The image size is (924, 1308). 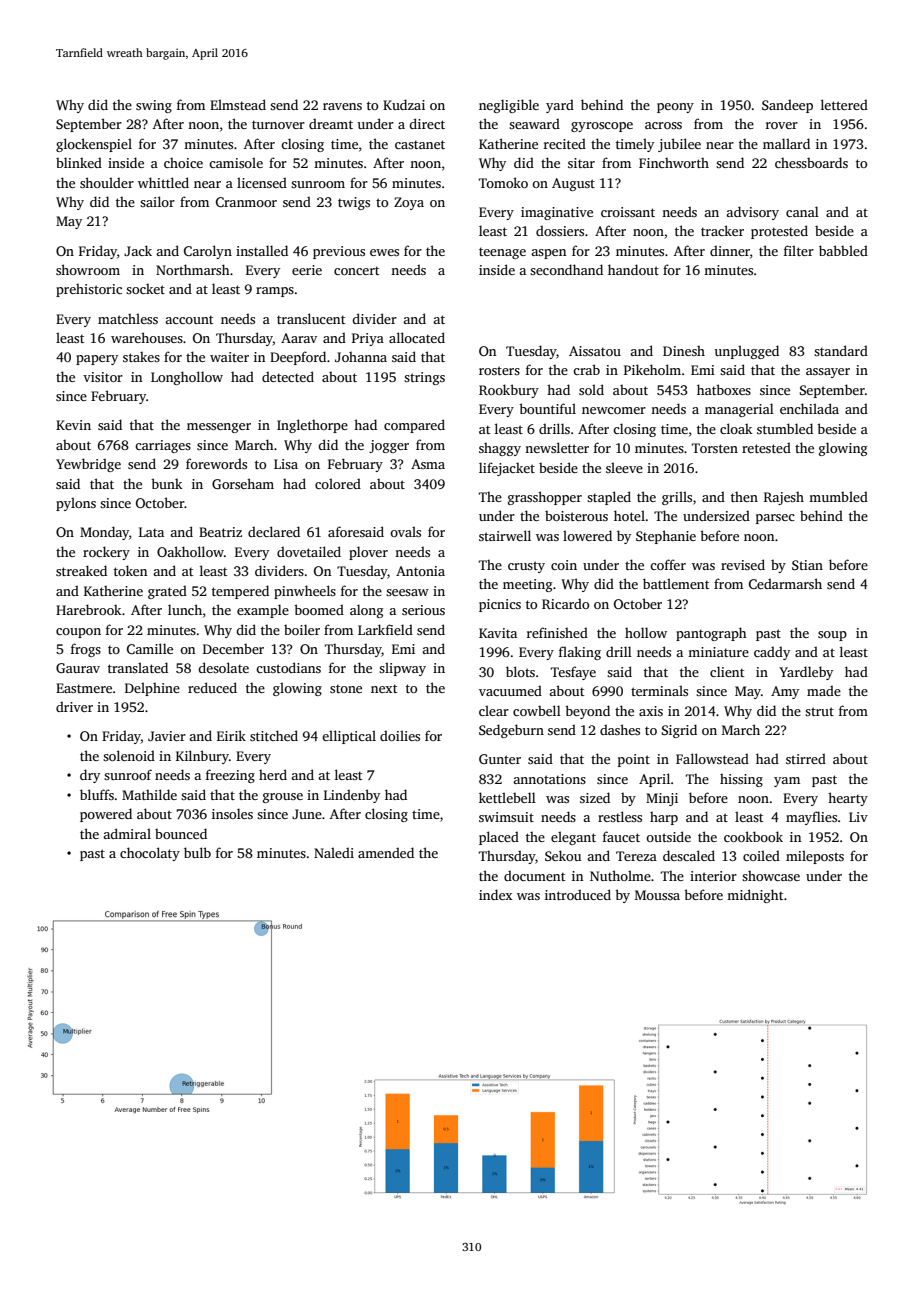 What do you see at coordinates (509, 391) in the screenshot?
I see `Rookbury` at bounding box center [509, 391].
